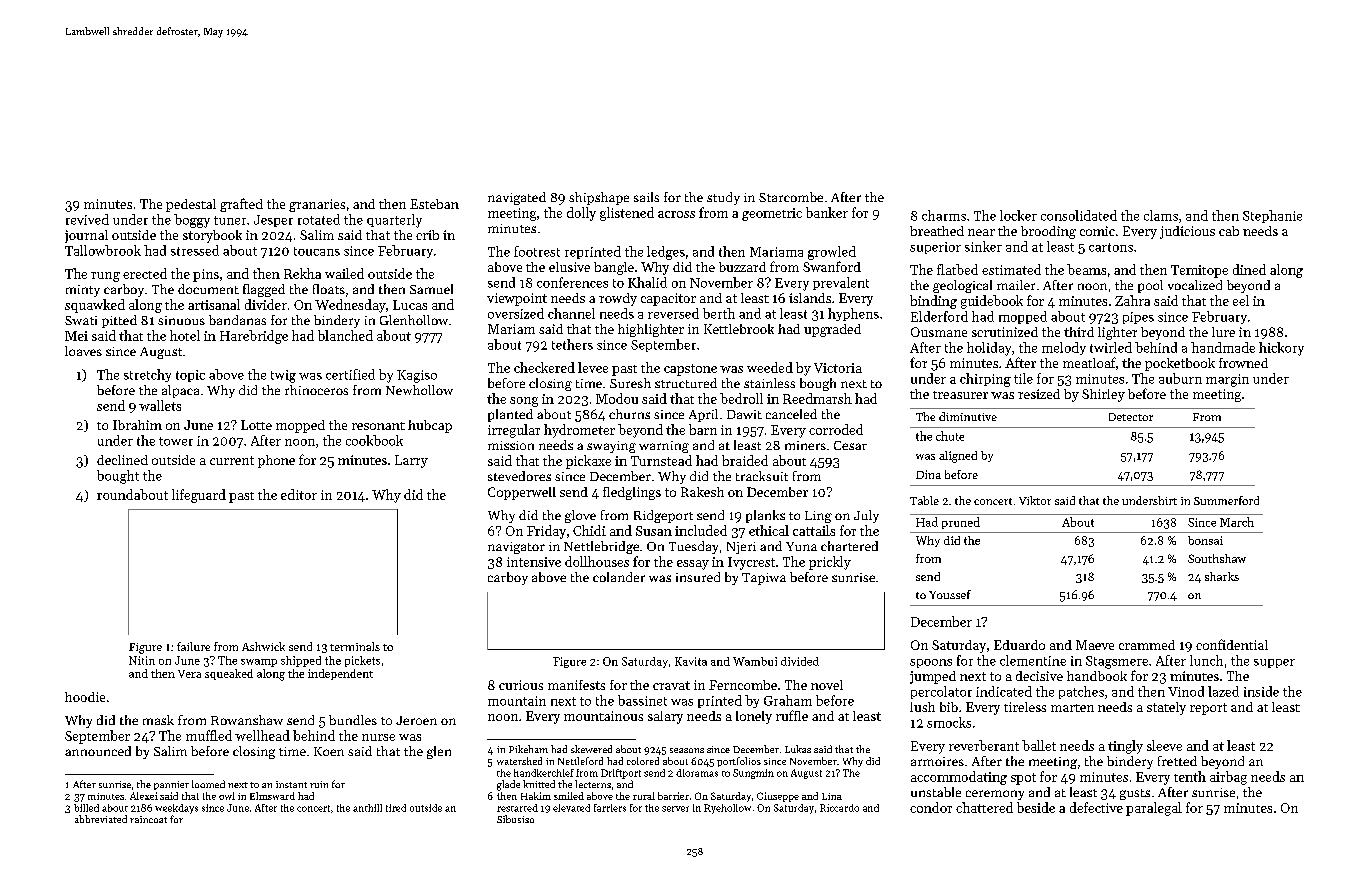  Describe the element at coordinates (686, 383) in the screenshot. I see `structured` at that location.
